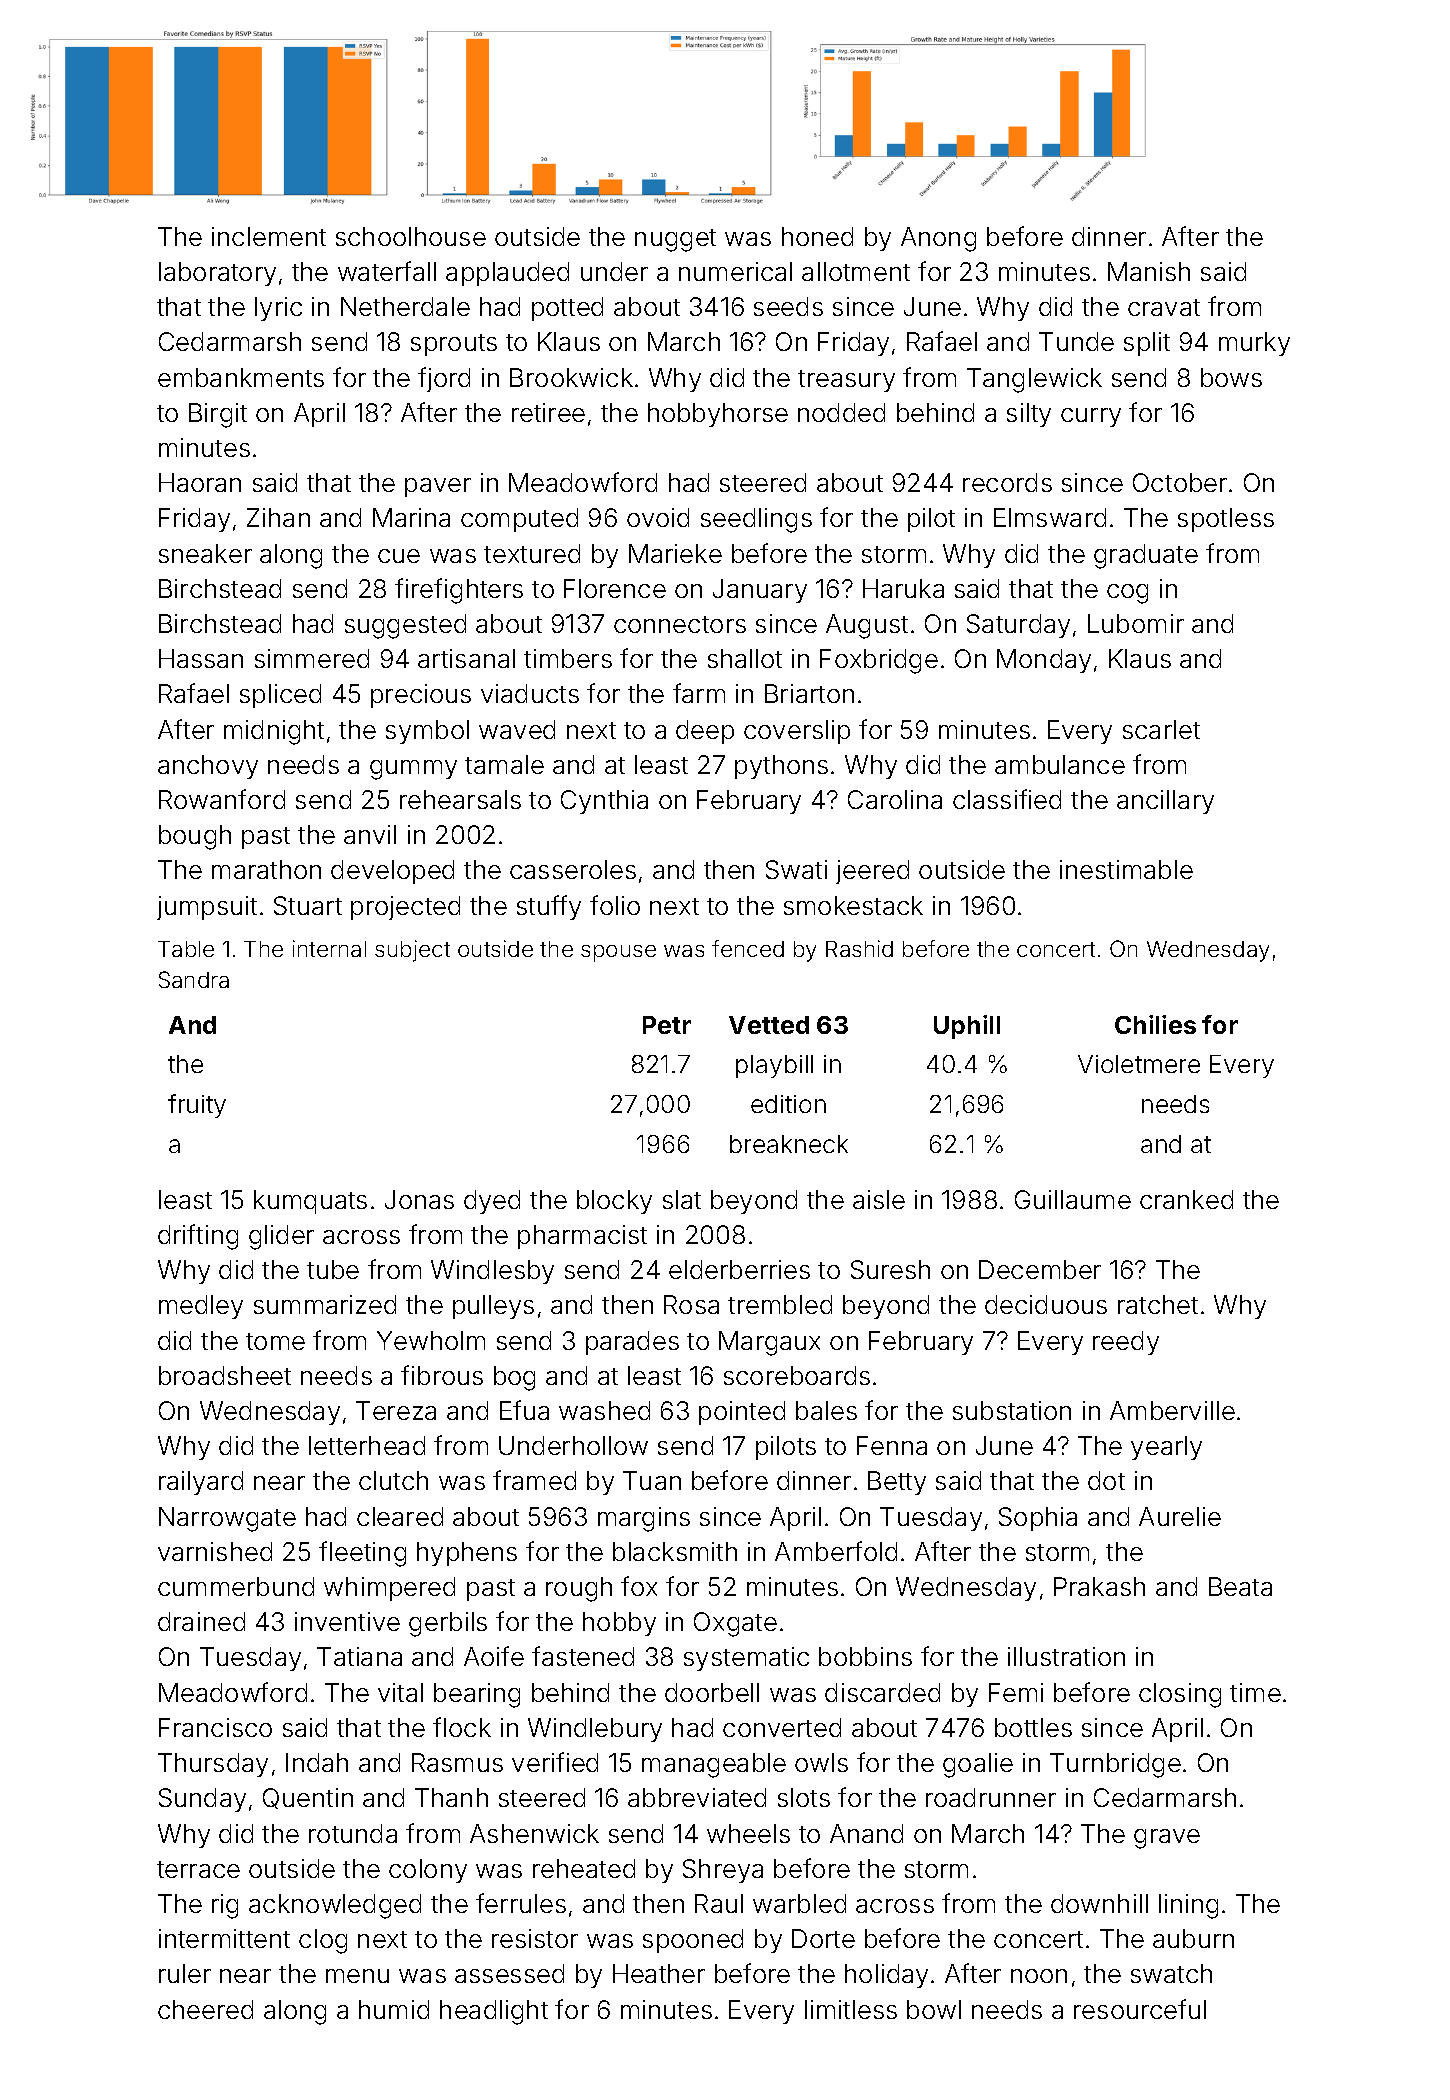 This document has width=1450, height=2100. Describe the element at coordinates (882, 1692) in the document. I see `discarded` at that location.
